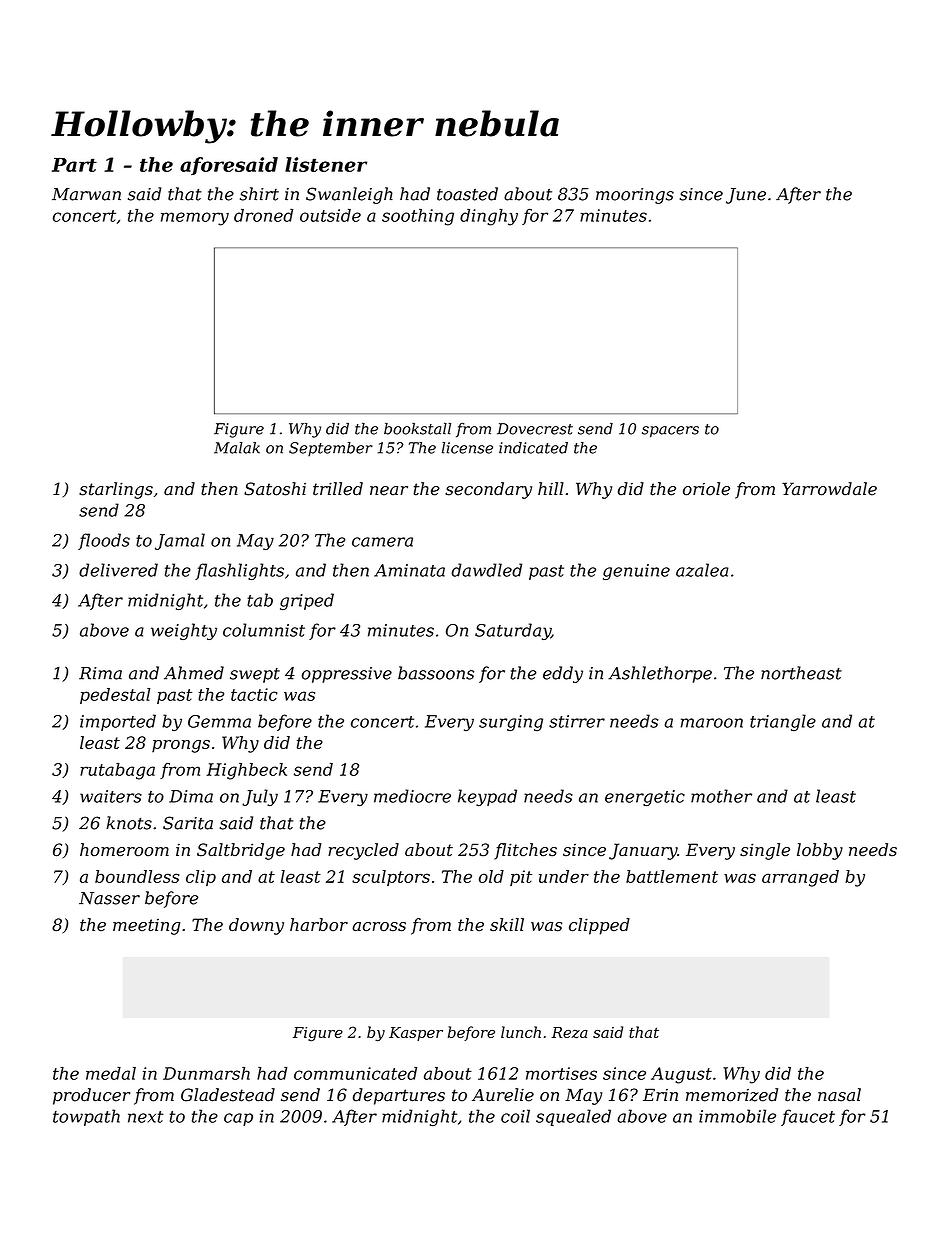 This document has width=952, height=1233. What do you see at coordinates (237, 448) in the document?
I see `Malak` at bounding box center [237, 448].
